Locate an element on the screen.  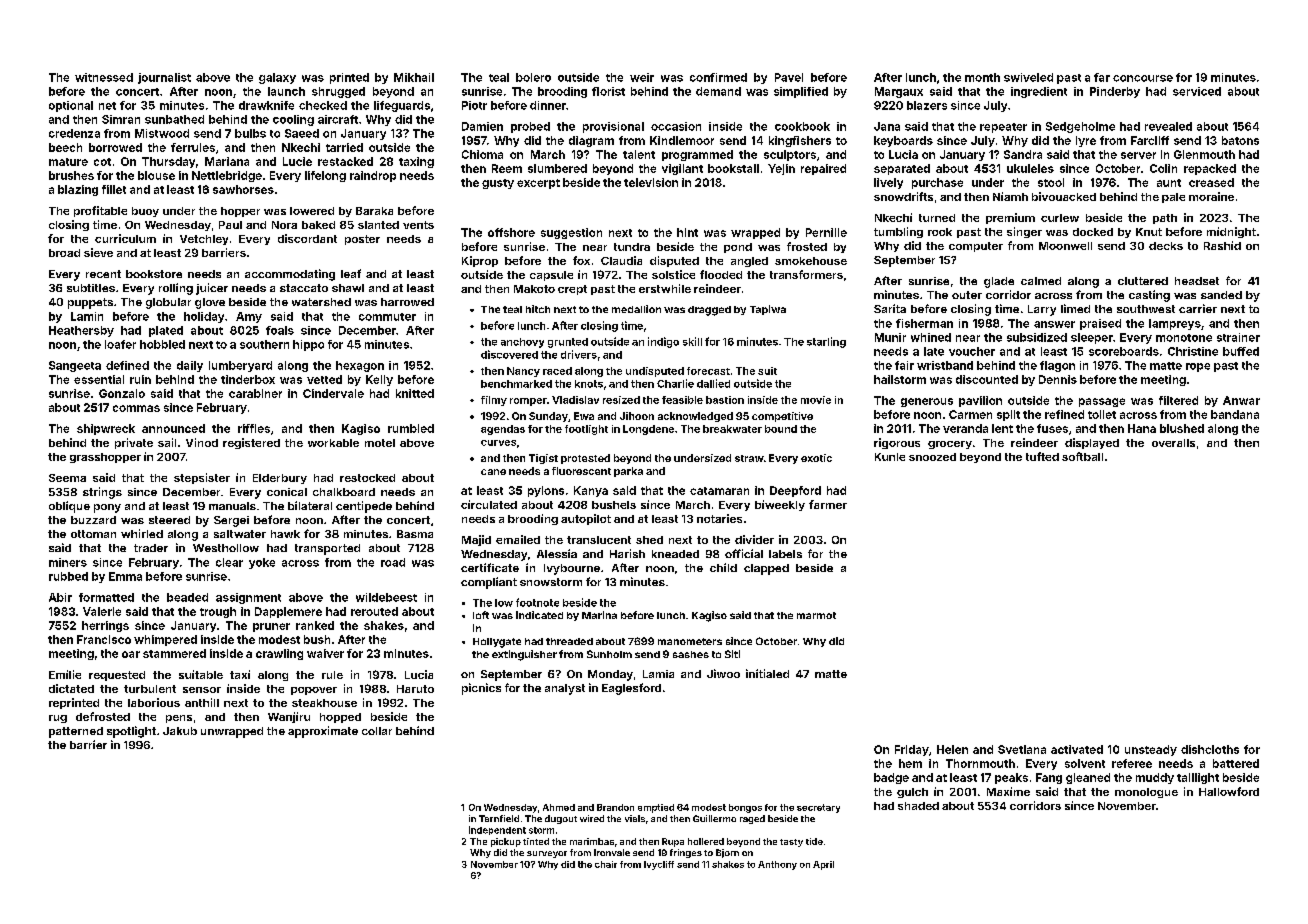
southern is located at coordinates (264, 344).
